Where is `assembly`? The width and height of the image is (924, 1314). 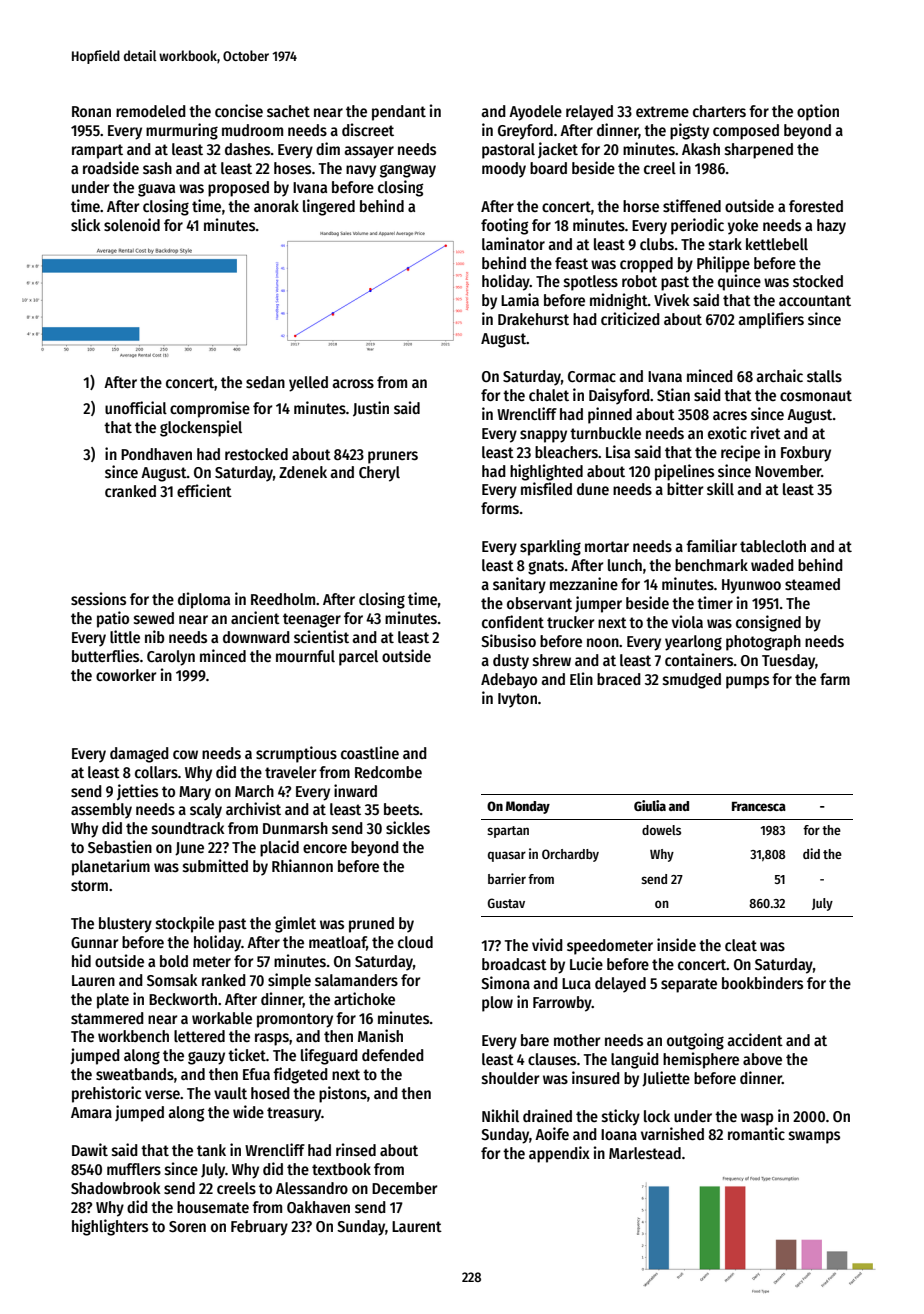 assembly is located at coordinates (101, 811).
